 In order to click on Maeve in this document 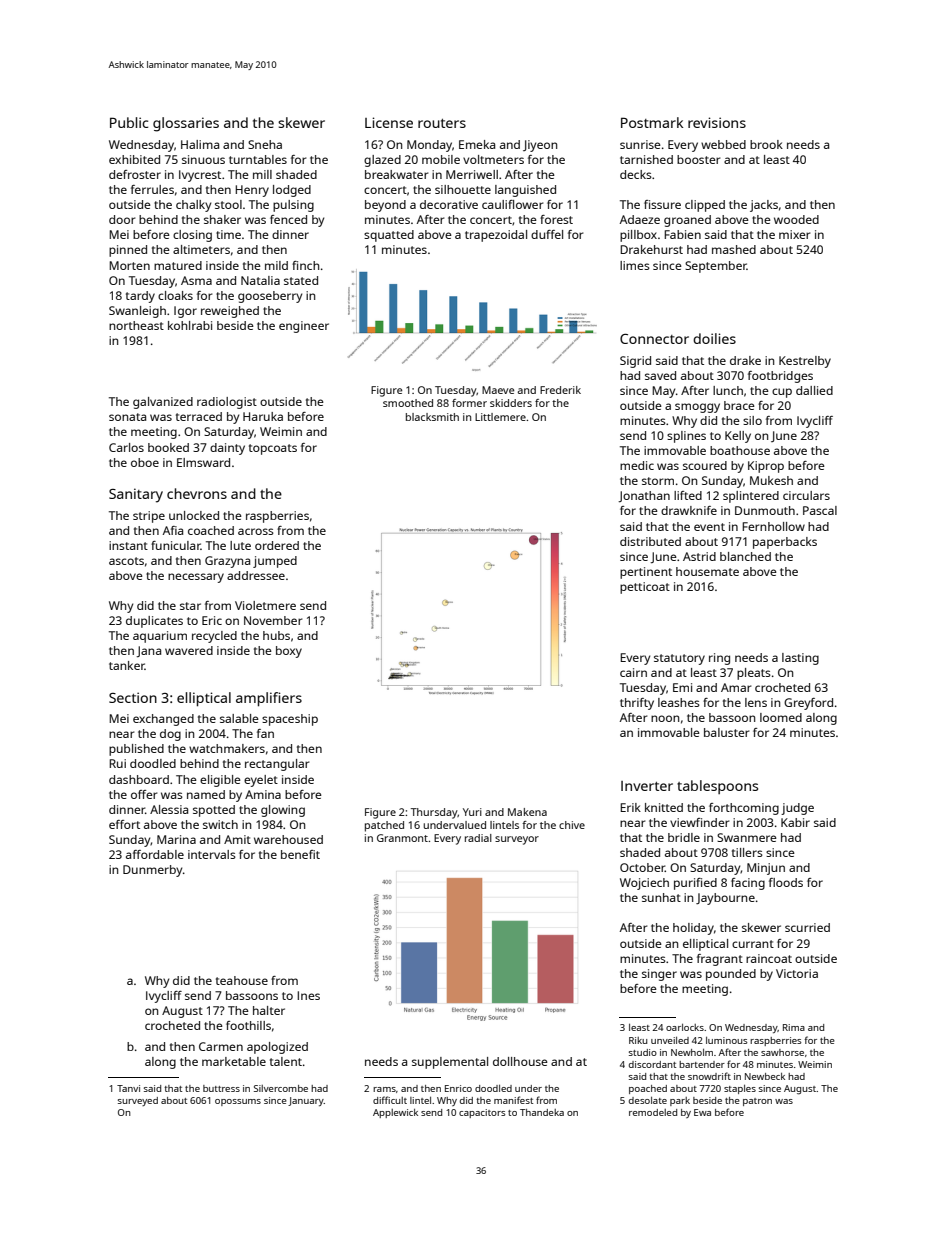, I will do `click(498, 390)`.
